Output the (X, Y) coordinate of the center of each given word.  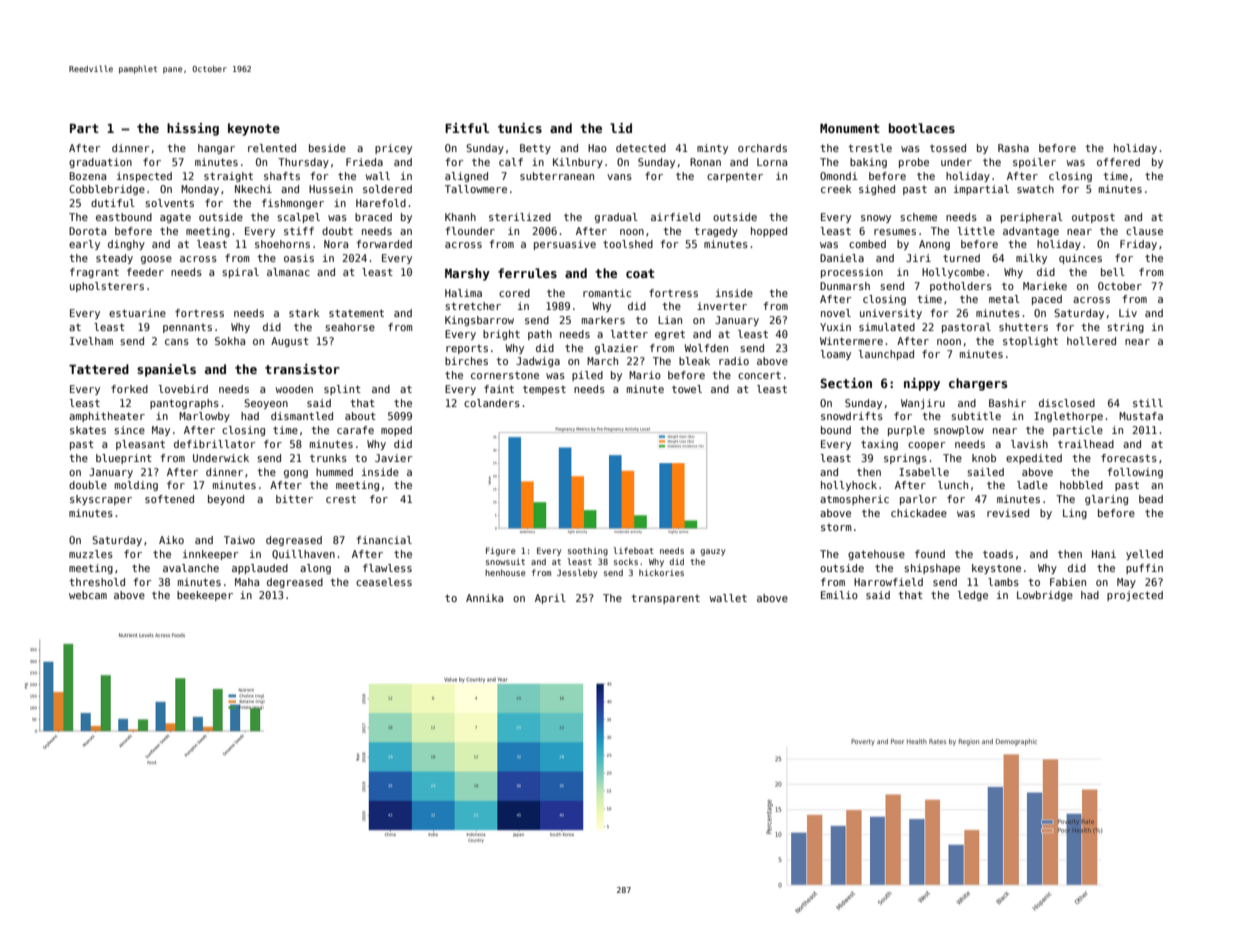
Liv (1128, 313)
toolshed (628, 244)
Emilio (839, 595)
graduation (100, 163)
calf (511, 162)
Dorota (87, 231)
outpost (1093, 218)
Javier (393, 458)
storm (836, 527)
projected (1135, 596)
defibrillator (214, 444)
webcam (88, 595)
